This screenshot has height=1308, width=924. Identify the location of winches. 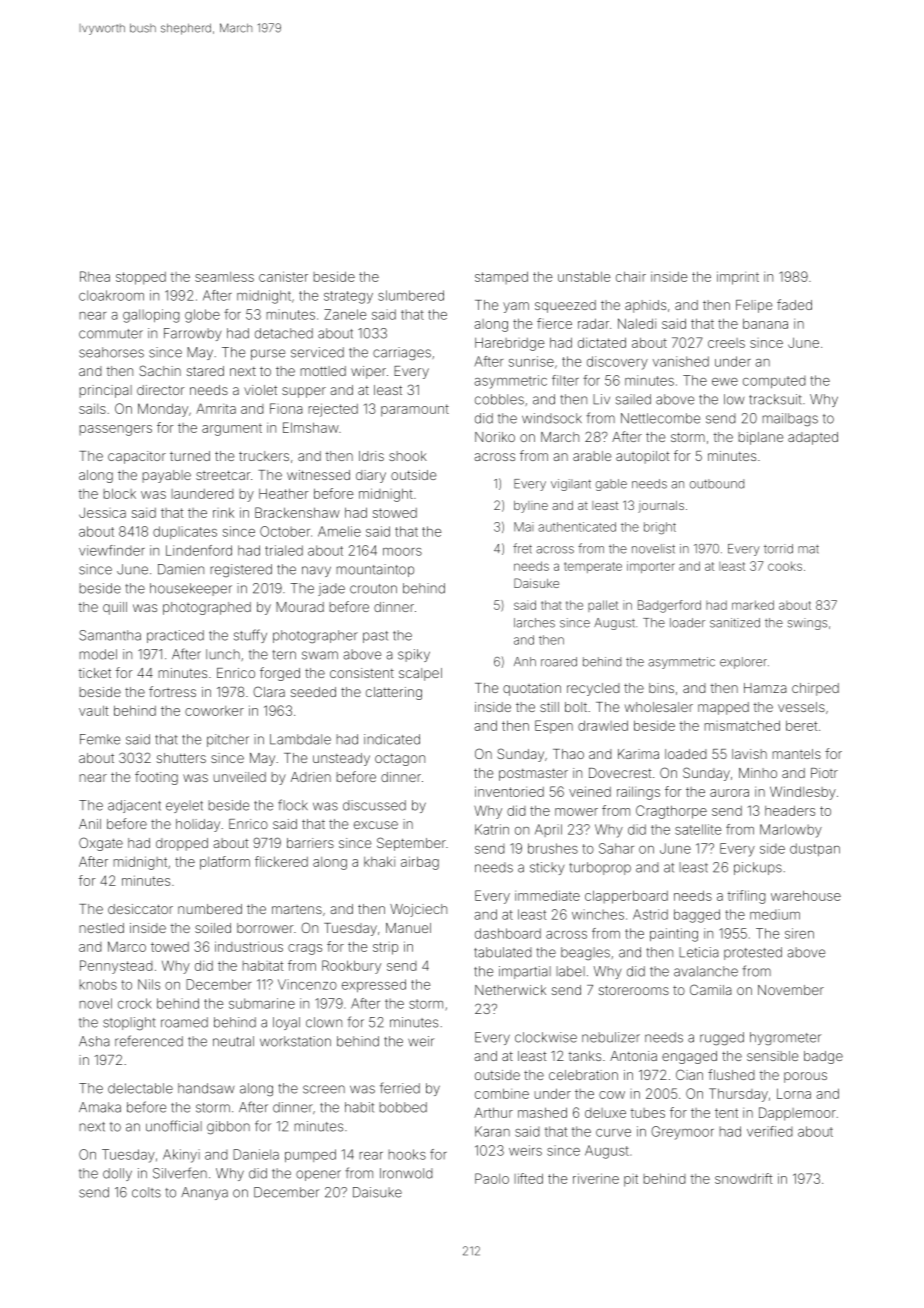
(598, 914).
